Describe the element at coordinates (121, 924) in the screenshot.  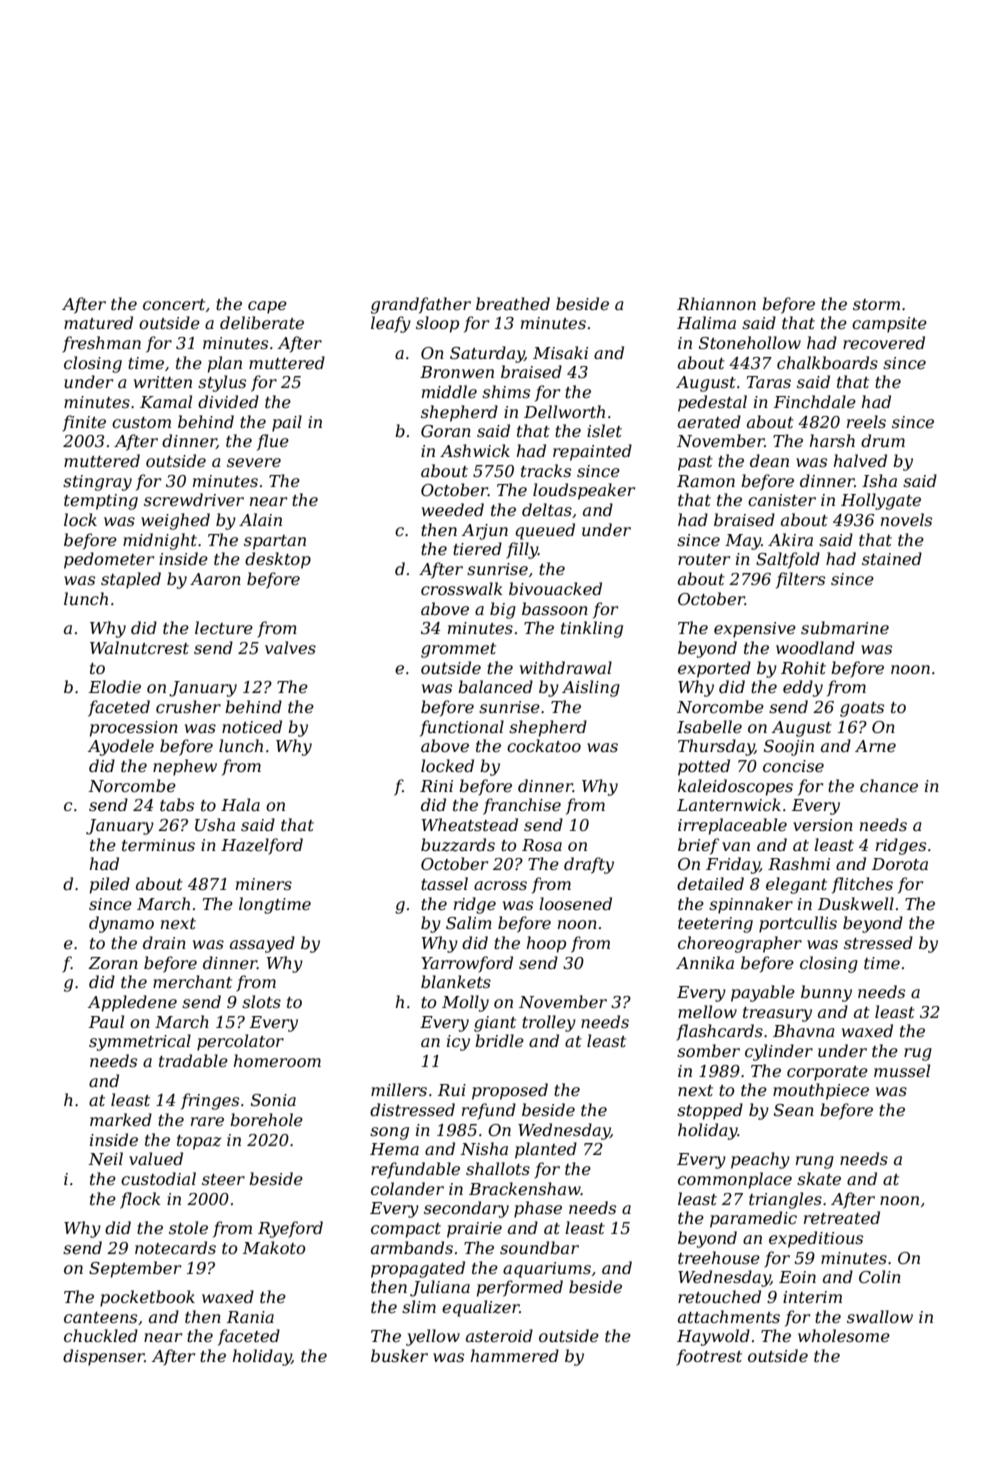
I see `dynamo` at that location.
